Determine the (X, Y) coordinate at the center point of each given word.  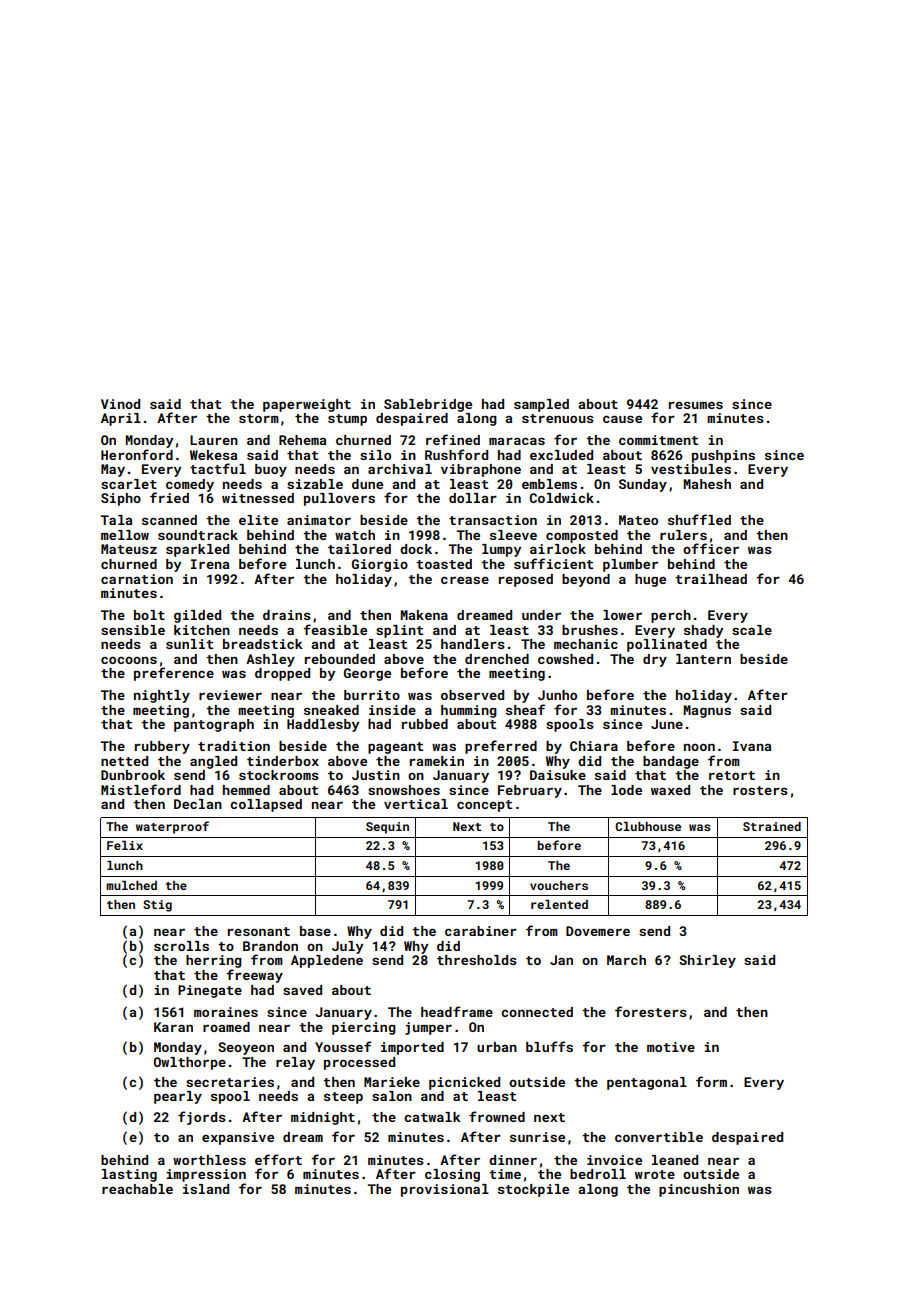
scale (752, 630)
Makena (424, 615)
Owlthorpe (190, 1063)
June (667, 724)
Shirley (707, 961)
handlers (473, 644)
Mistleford (141, 789)
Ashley (270, 660)
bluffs (549, 1046)
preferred (501, 747)
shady (703, 631)
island (206, 1189)
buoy (271, 470)
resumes (696, 405)
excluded (561, 455)
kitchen (202, 630)
